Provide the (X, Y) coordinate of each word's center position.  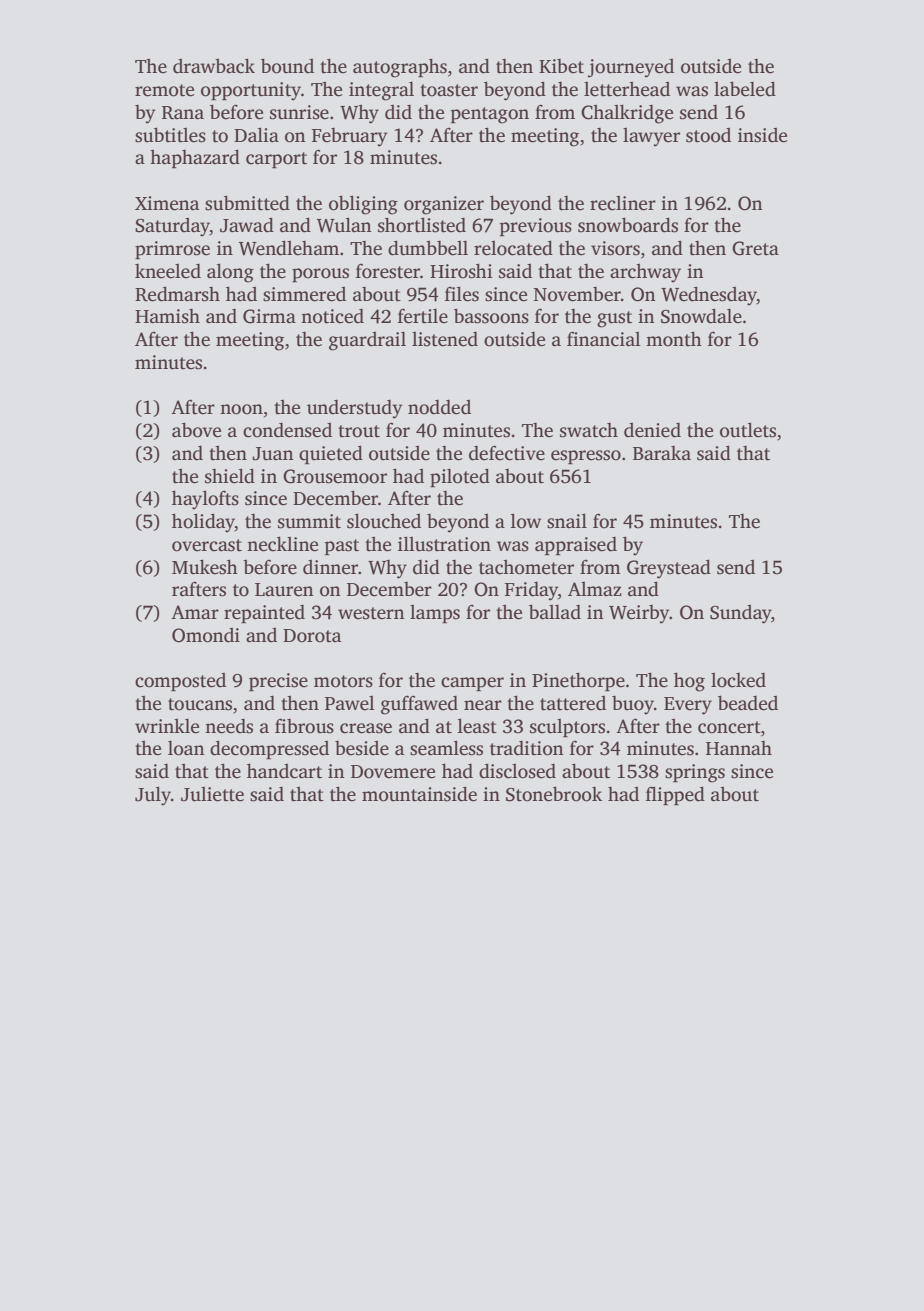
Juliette (212, 794)
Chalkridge (627, 114)
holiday (203, 523)
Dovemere (393, 772)
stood (708, 135)
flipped (675, 796)
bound (287, 66)
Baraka (662, 453)
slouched (384, 521)
